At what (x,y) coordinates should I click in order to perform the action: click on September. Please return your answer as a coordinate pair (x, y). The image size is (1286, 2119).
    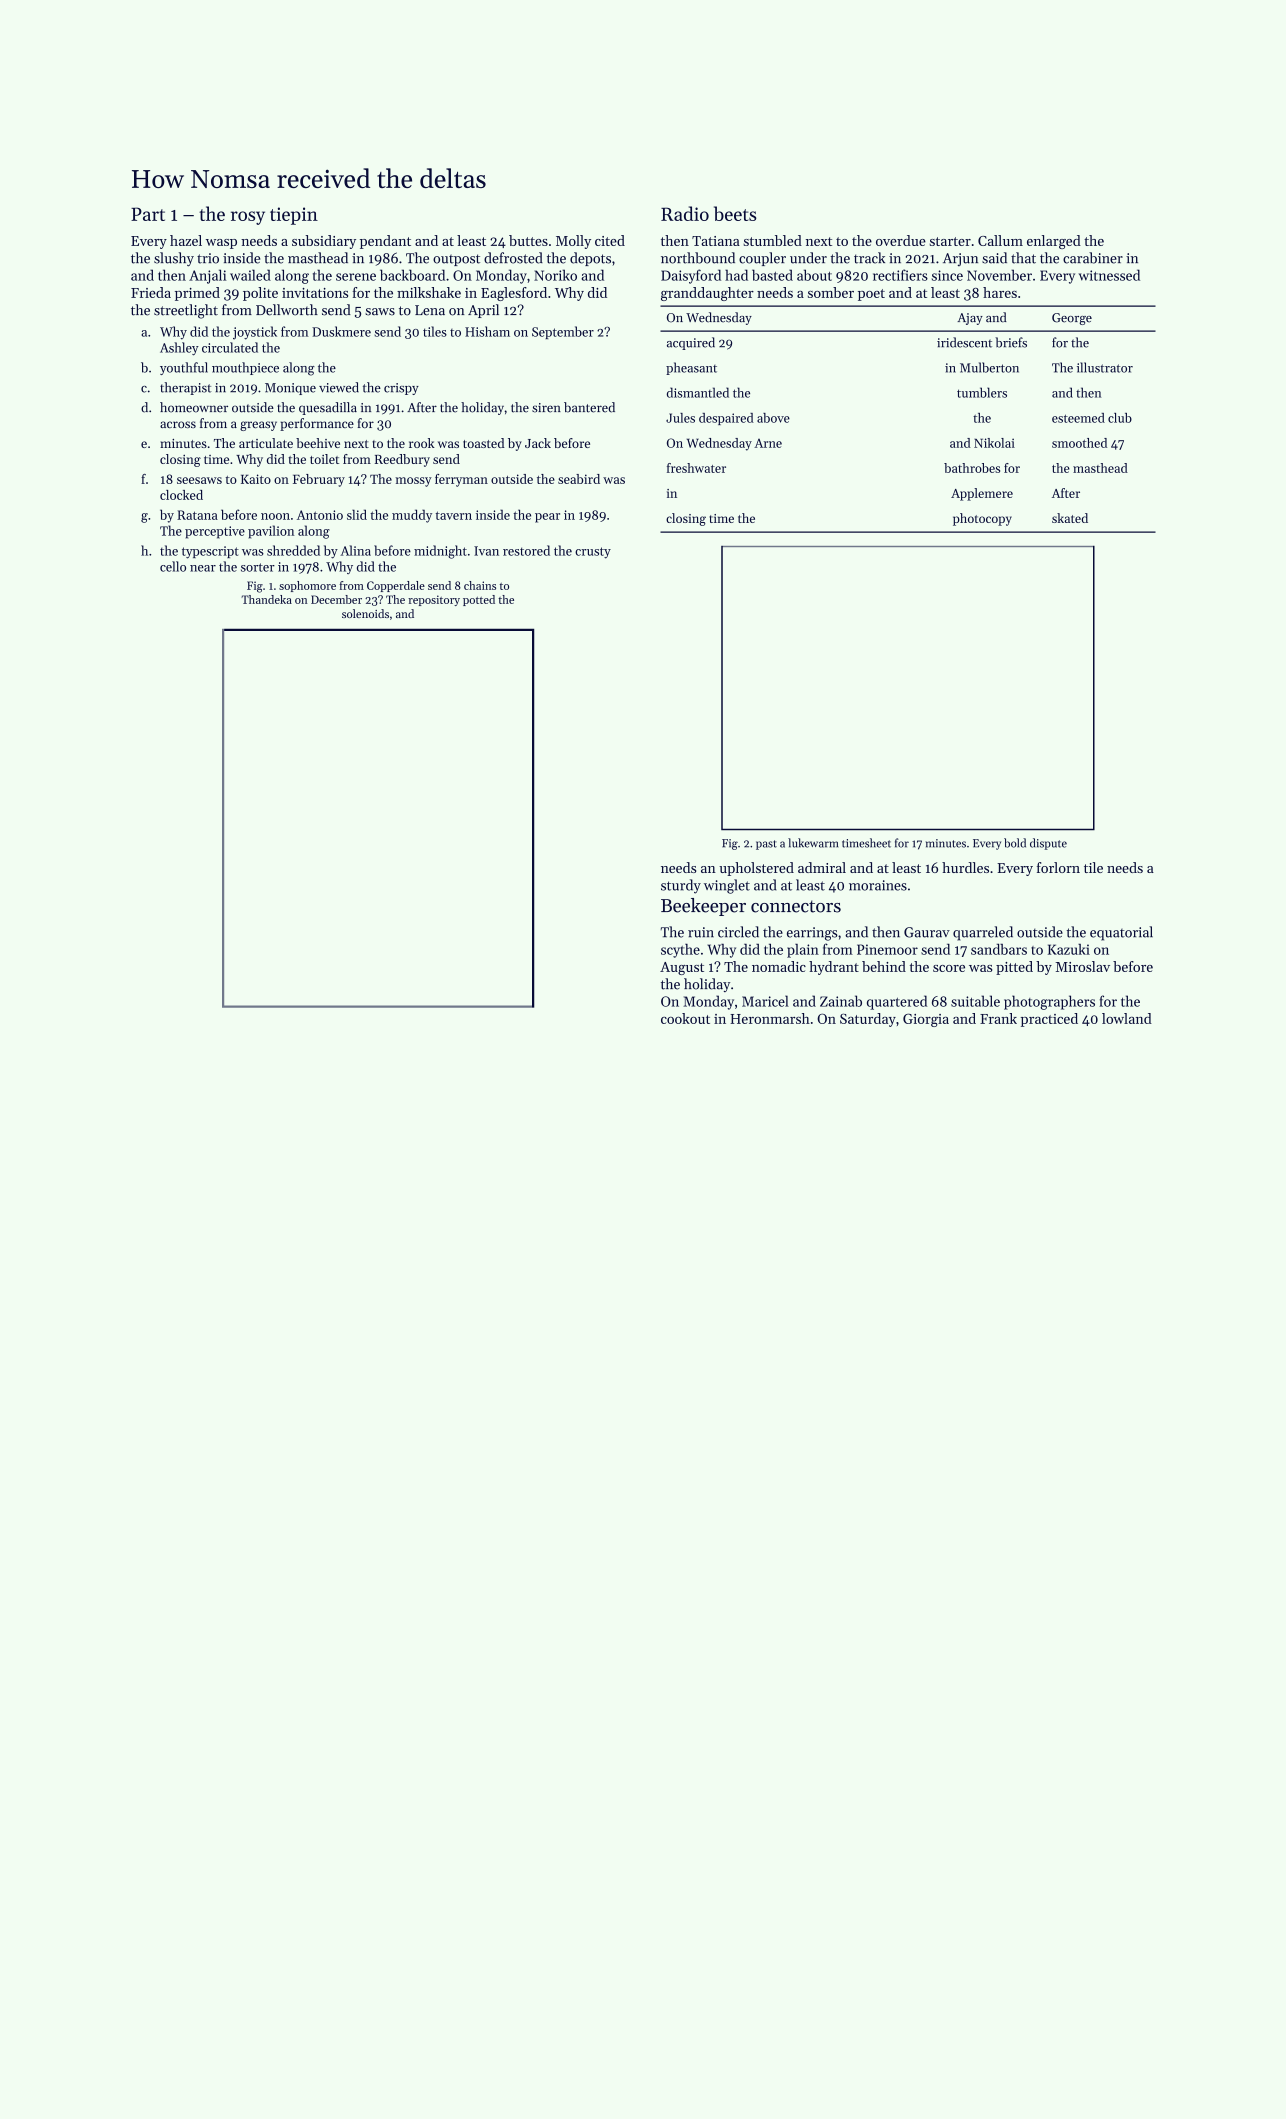
    Looking at the image, I should click on (563, 332).
